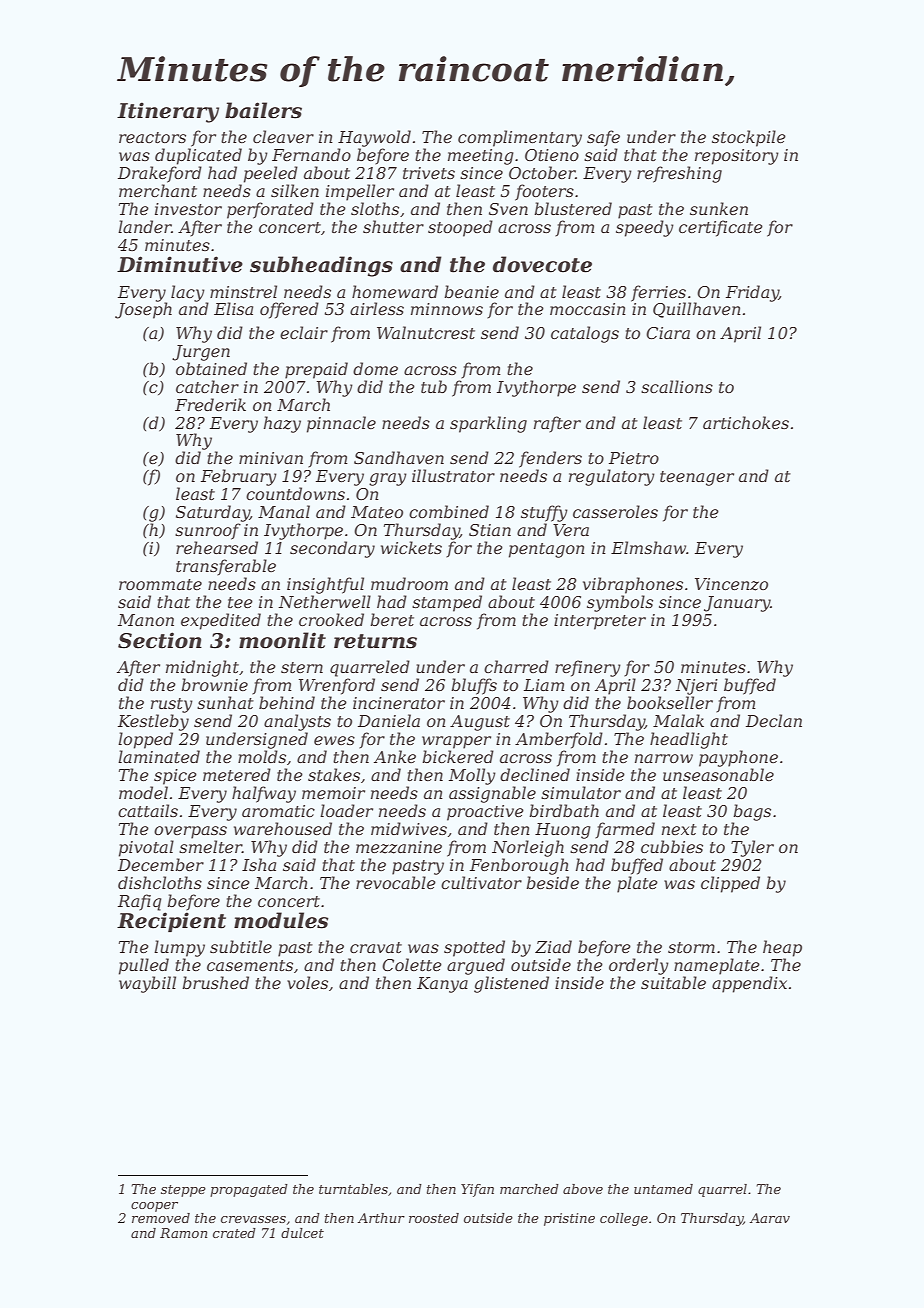 The height and width of the screenshot is (1308, 924). Describe the element at coordinates (375, 368) in the screenshot. I see `dome` at that location.
